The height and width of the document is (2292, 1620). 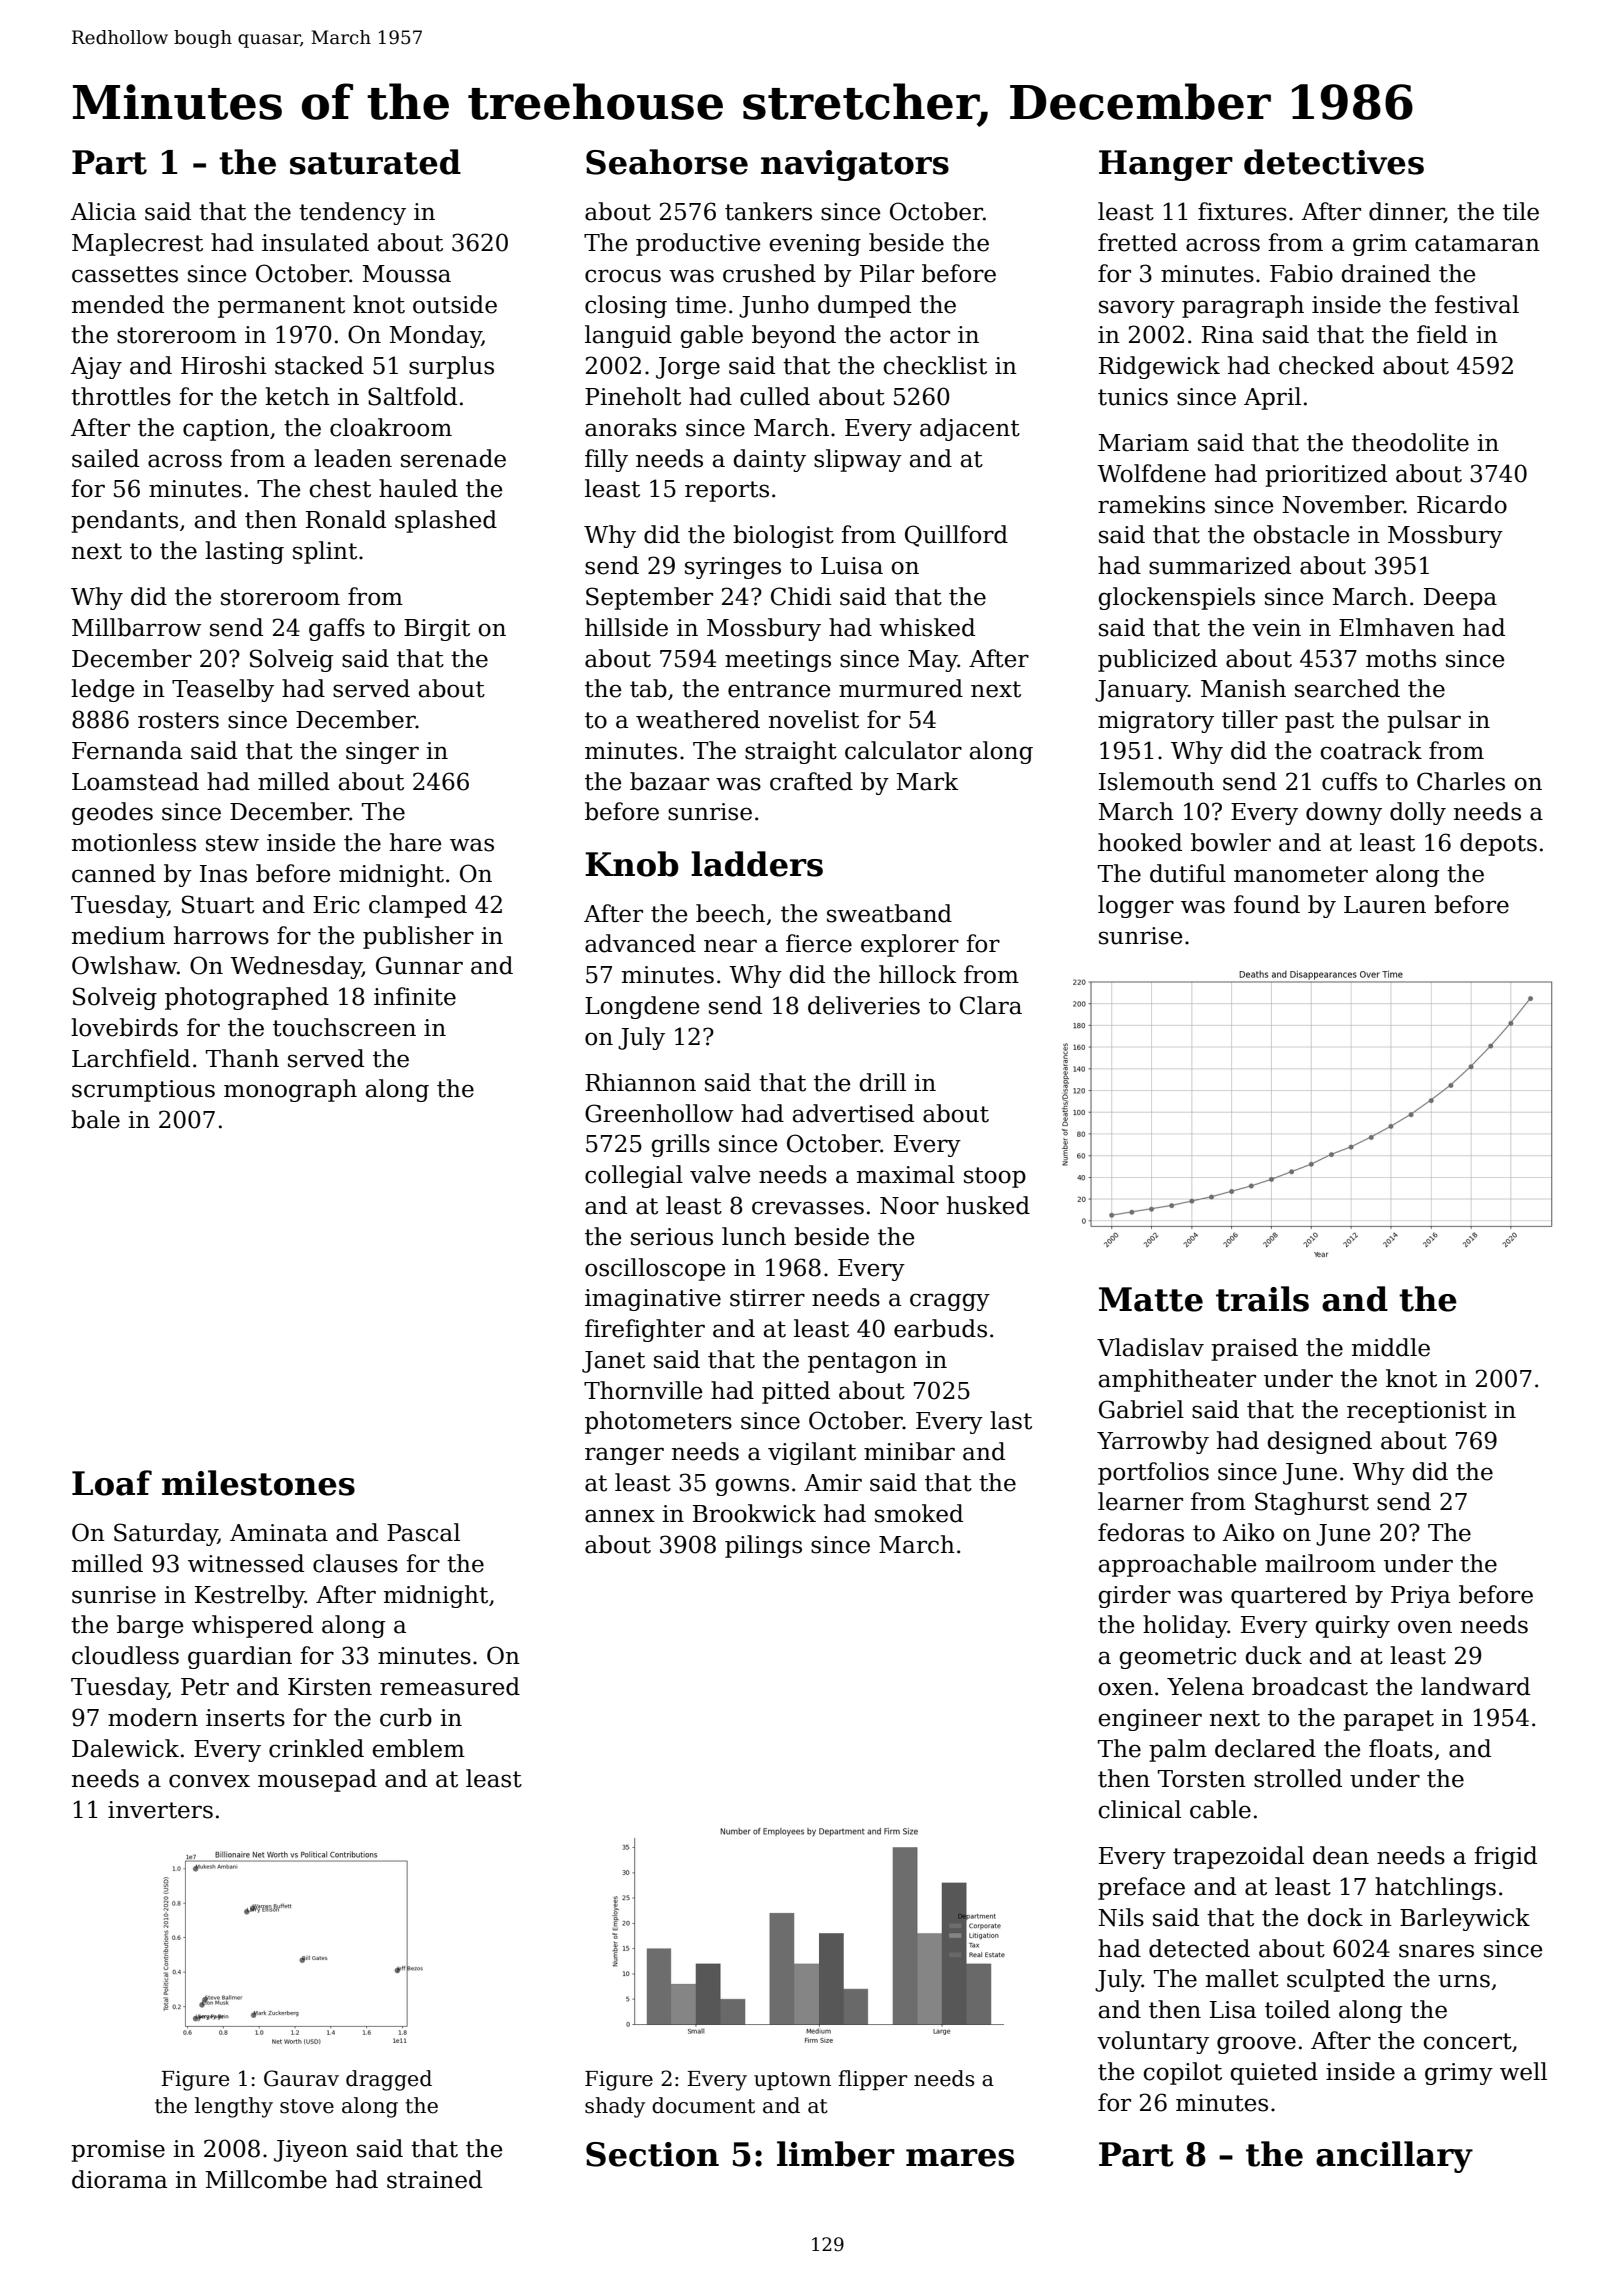 I want to click on oscilloscope, so click(x=655, y=1269).
